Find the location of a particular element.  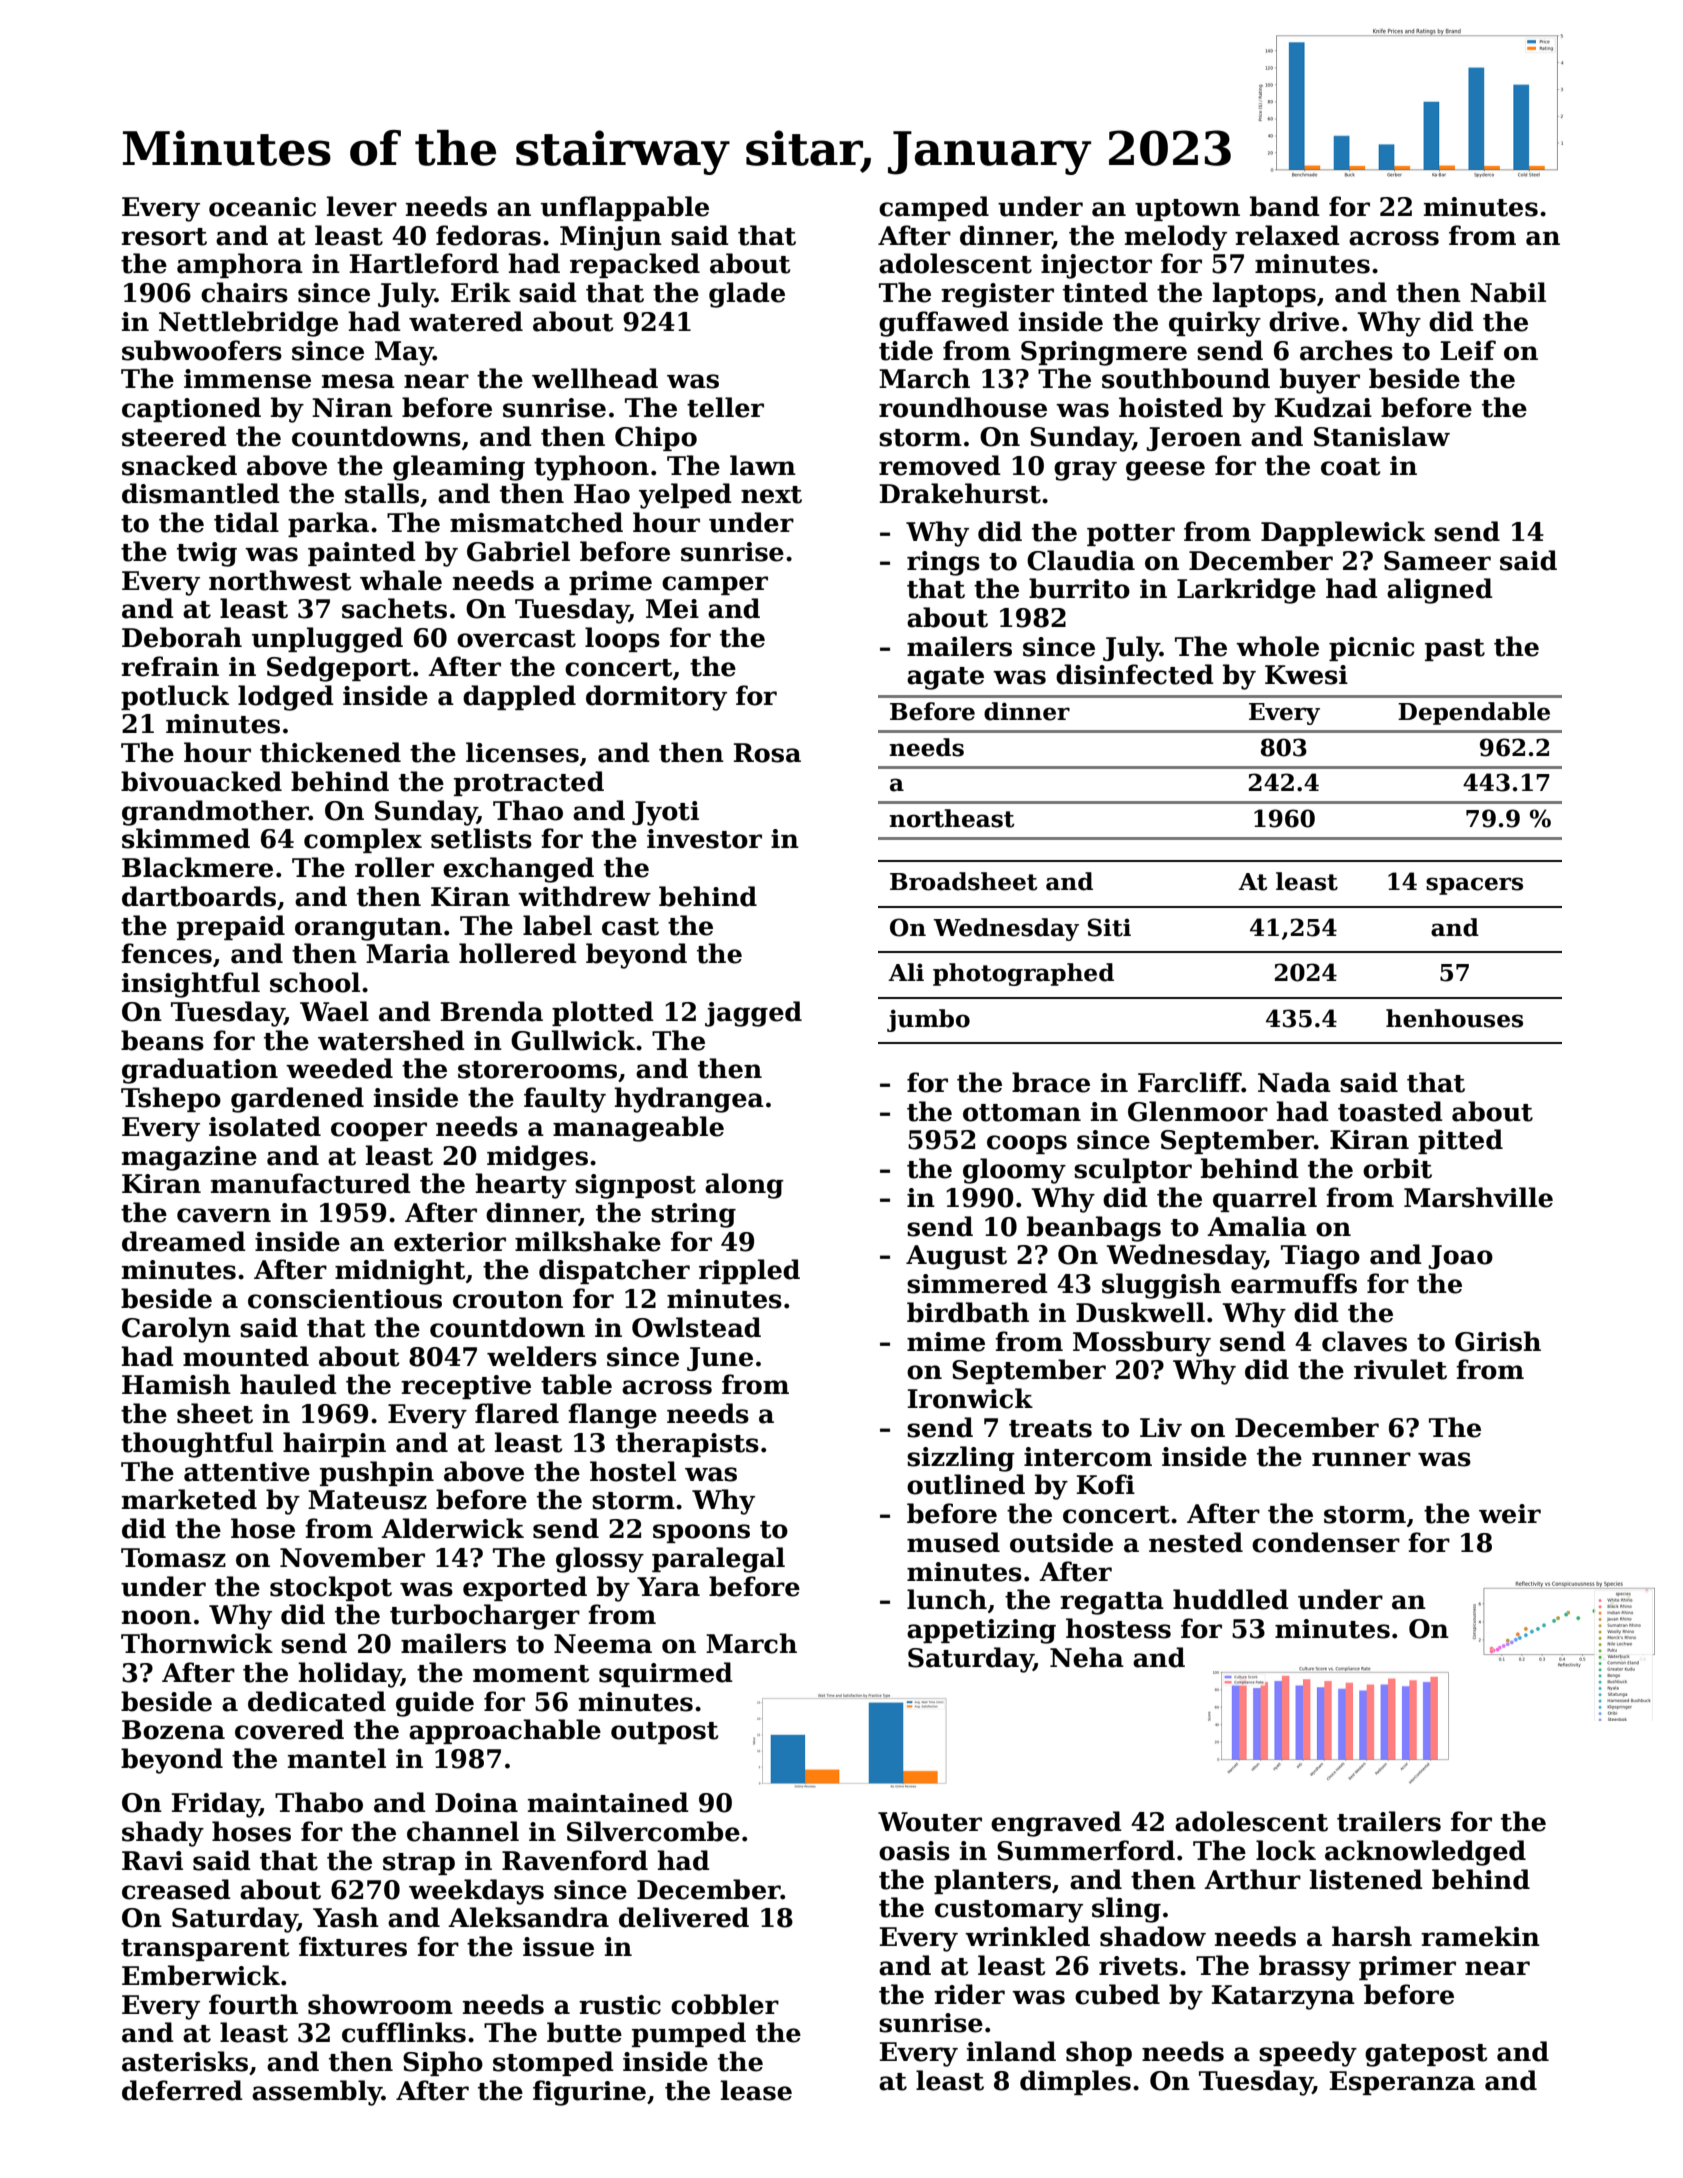

deferred is located at coordinates (182, 2090).
